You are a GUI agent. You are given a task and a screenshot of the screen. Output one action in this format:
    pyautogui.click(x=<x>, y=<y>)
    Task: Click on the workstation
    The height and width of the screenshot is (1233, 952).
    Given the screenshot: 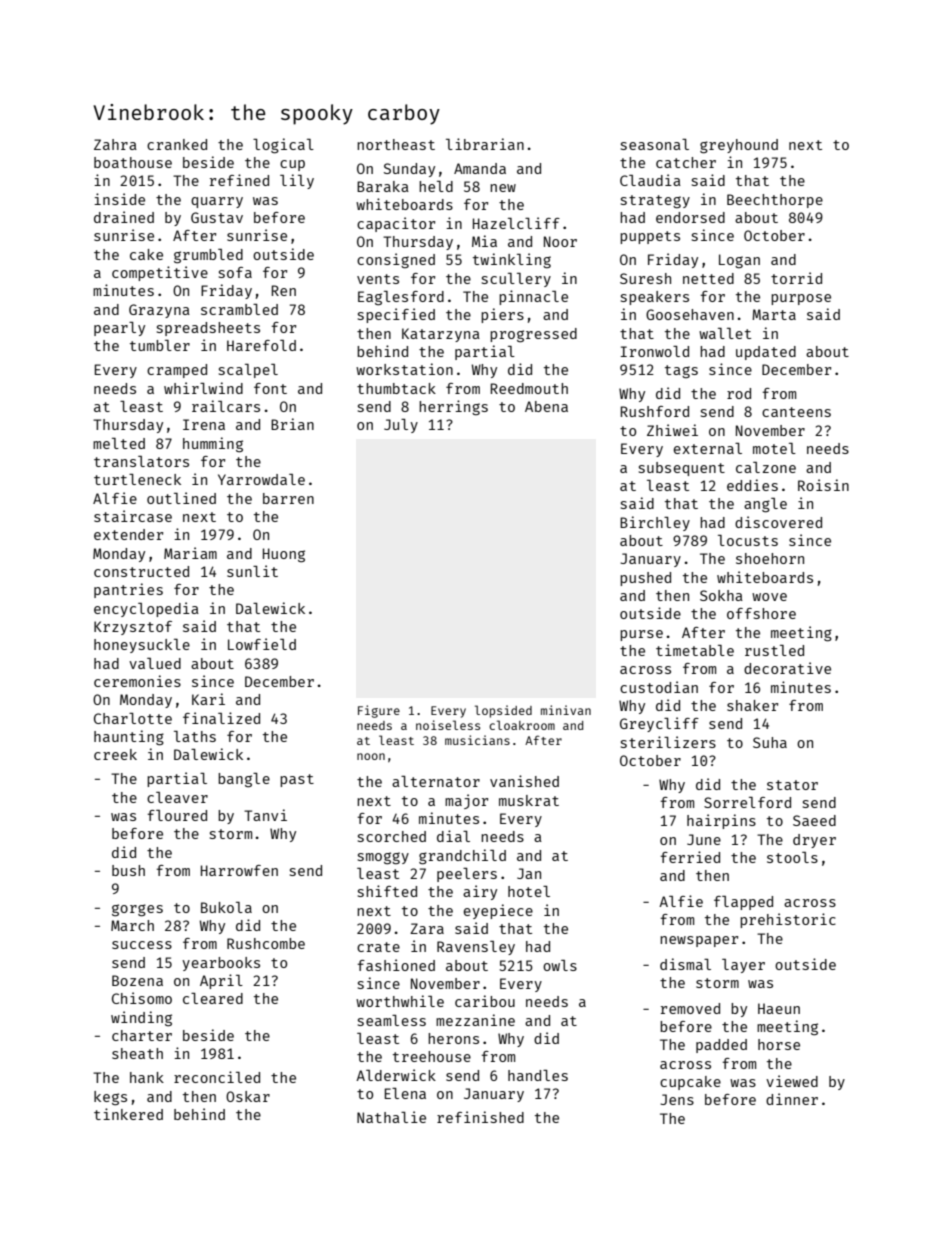 What is the action you would take?
    pyautogui.click(x=404, y=369)
